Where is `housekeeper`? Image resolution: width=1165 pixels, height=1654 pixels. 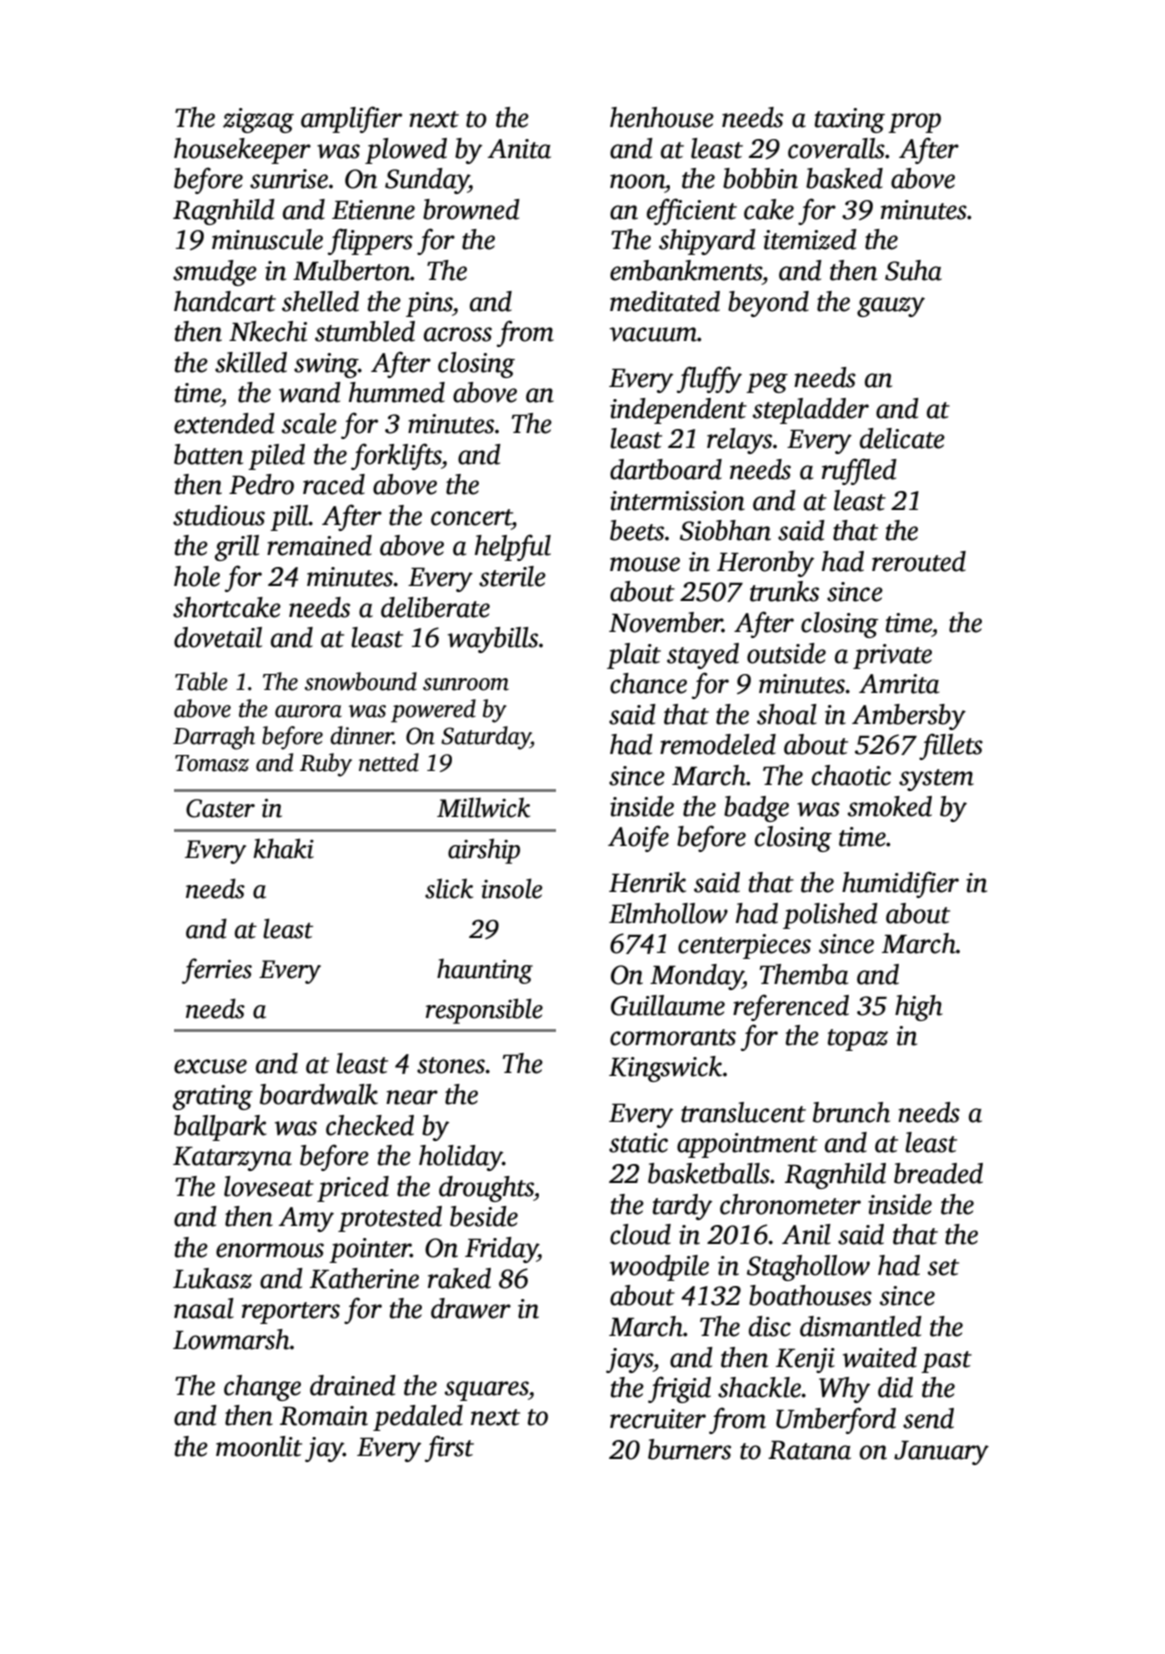
housekeeper is located at coordinates (242, 151).
